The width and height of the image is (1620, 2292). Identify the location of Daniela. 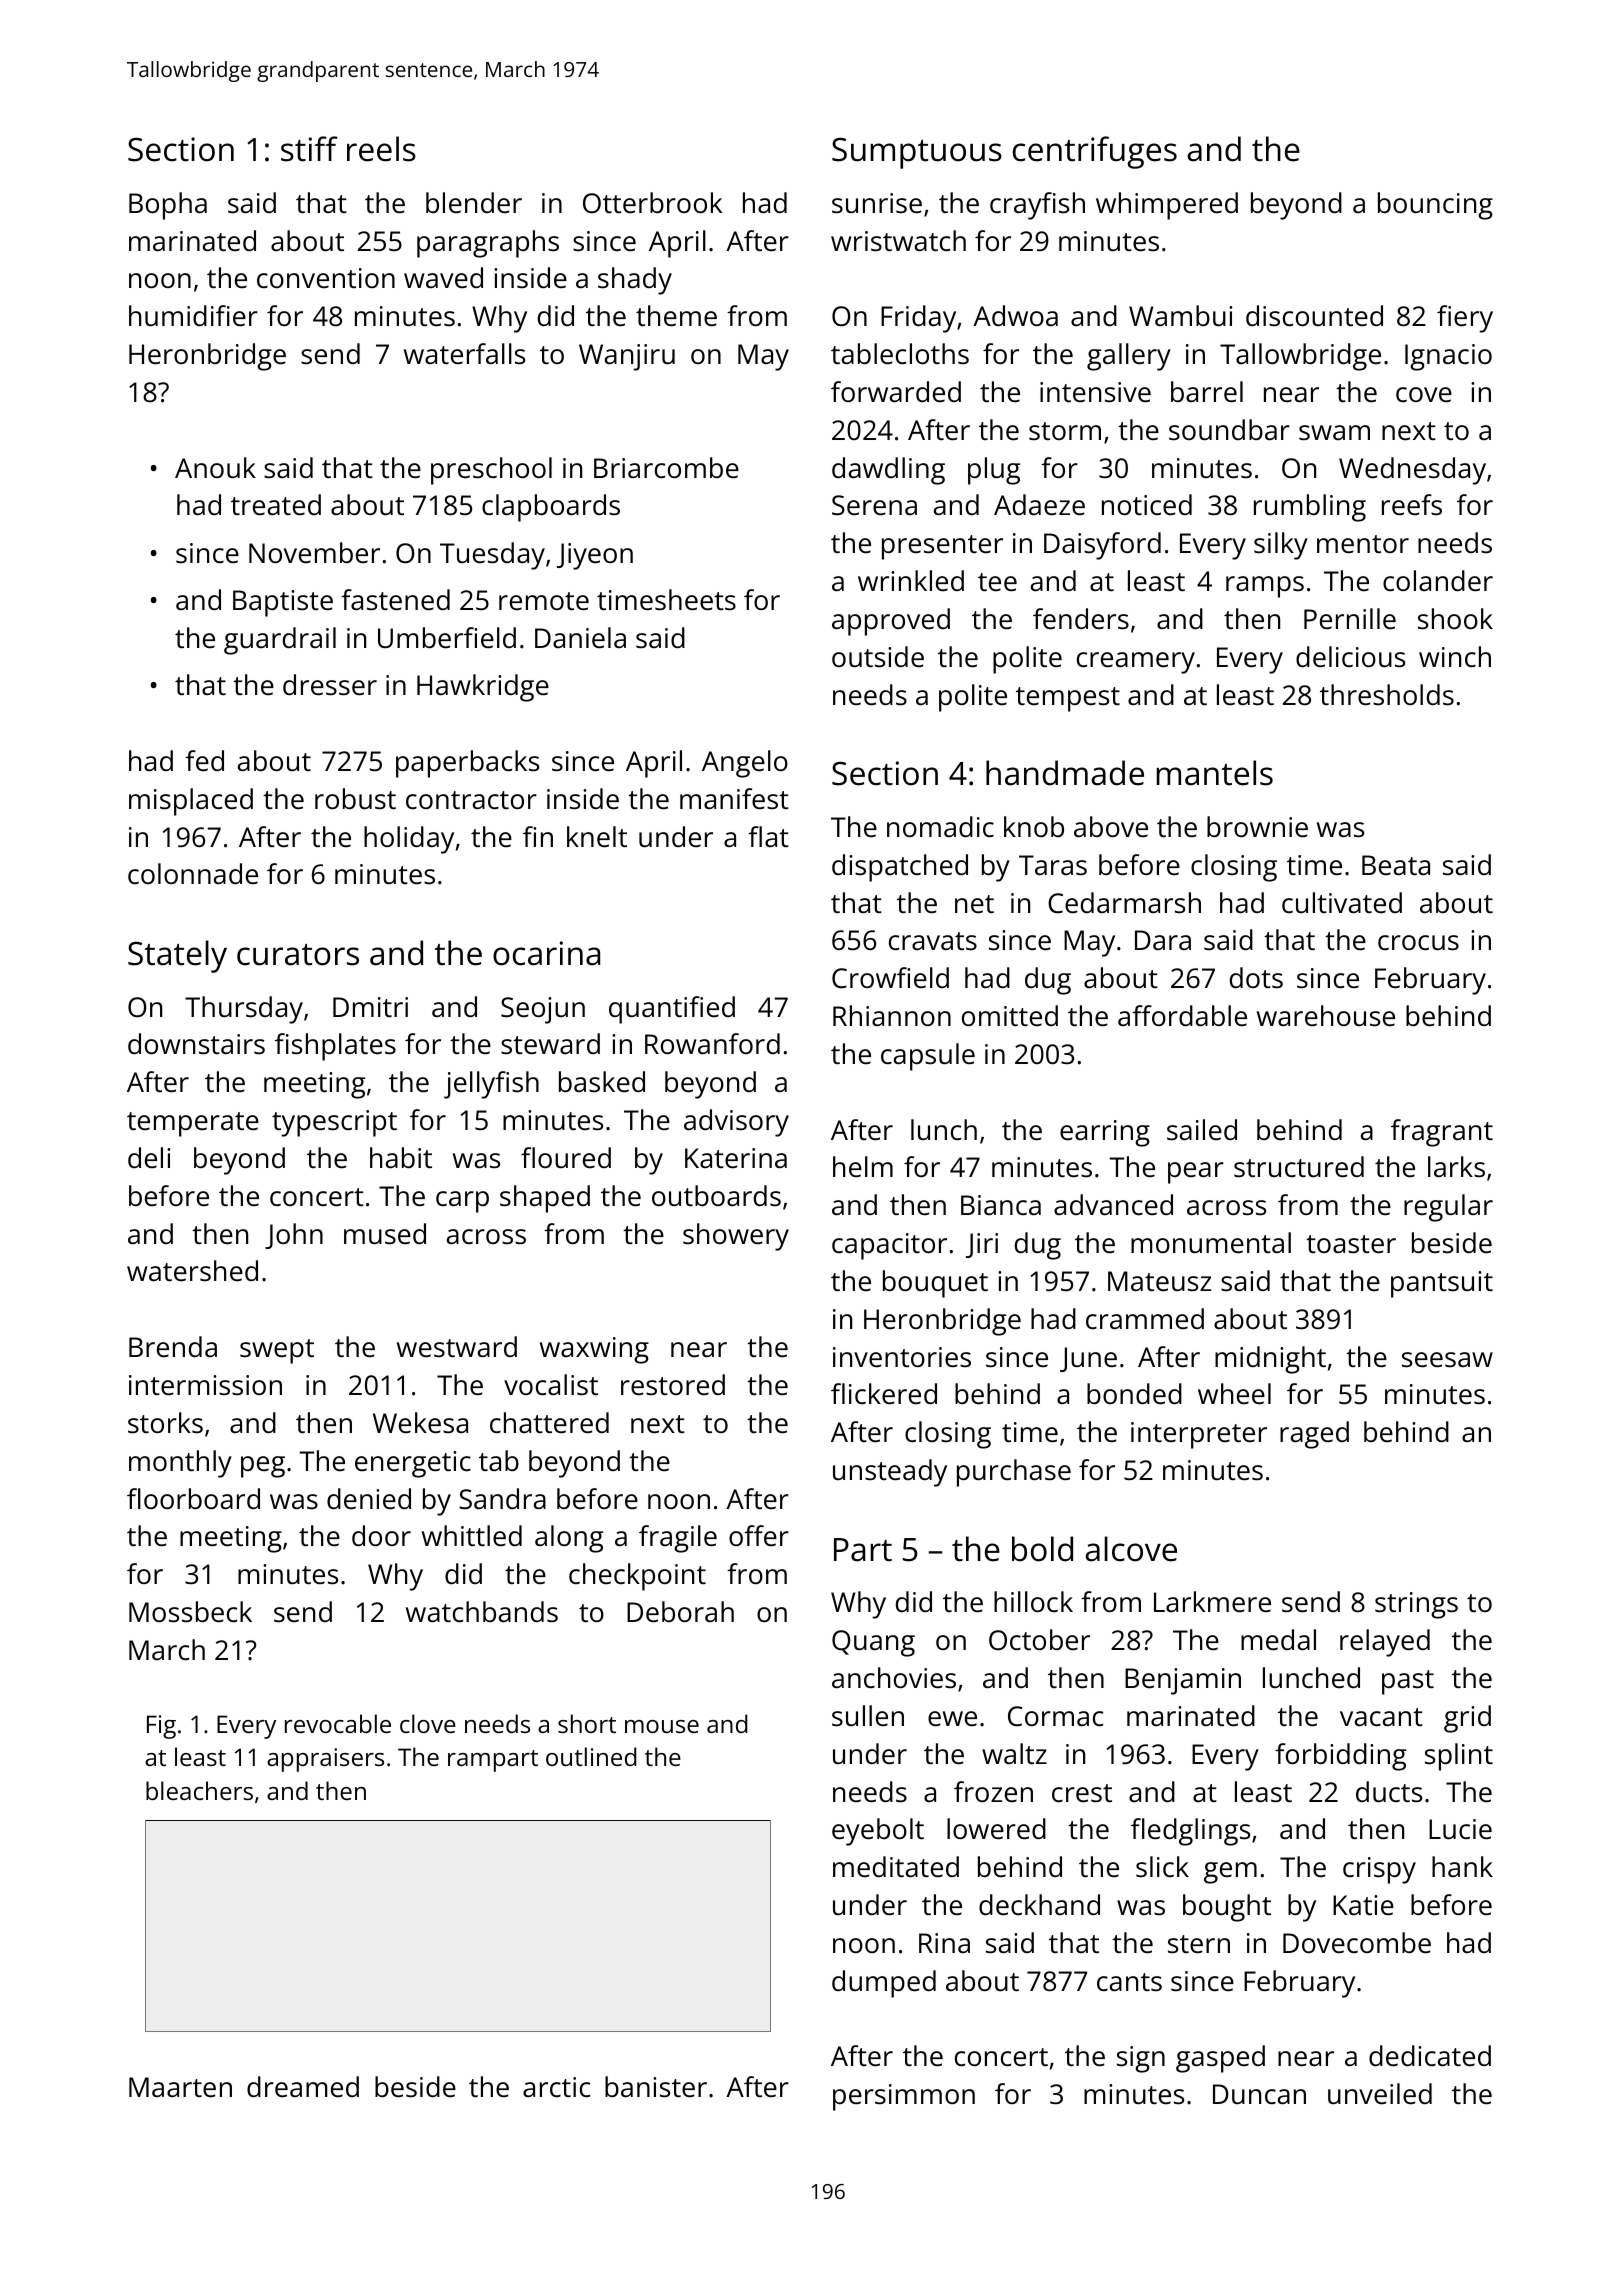
(580, 638).
